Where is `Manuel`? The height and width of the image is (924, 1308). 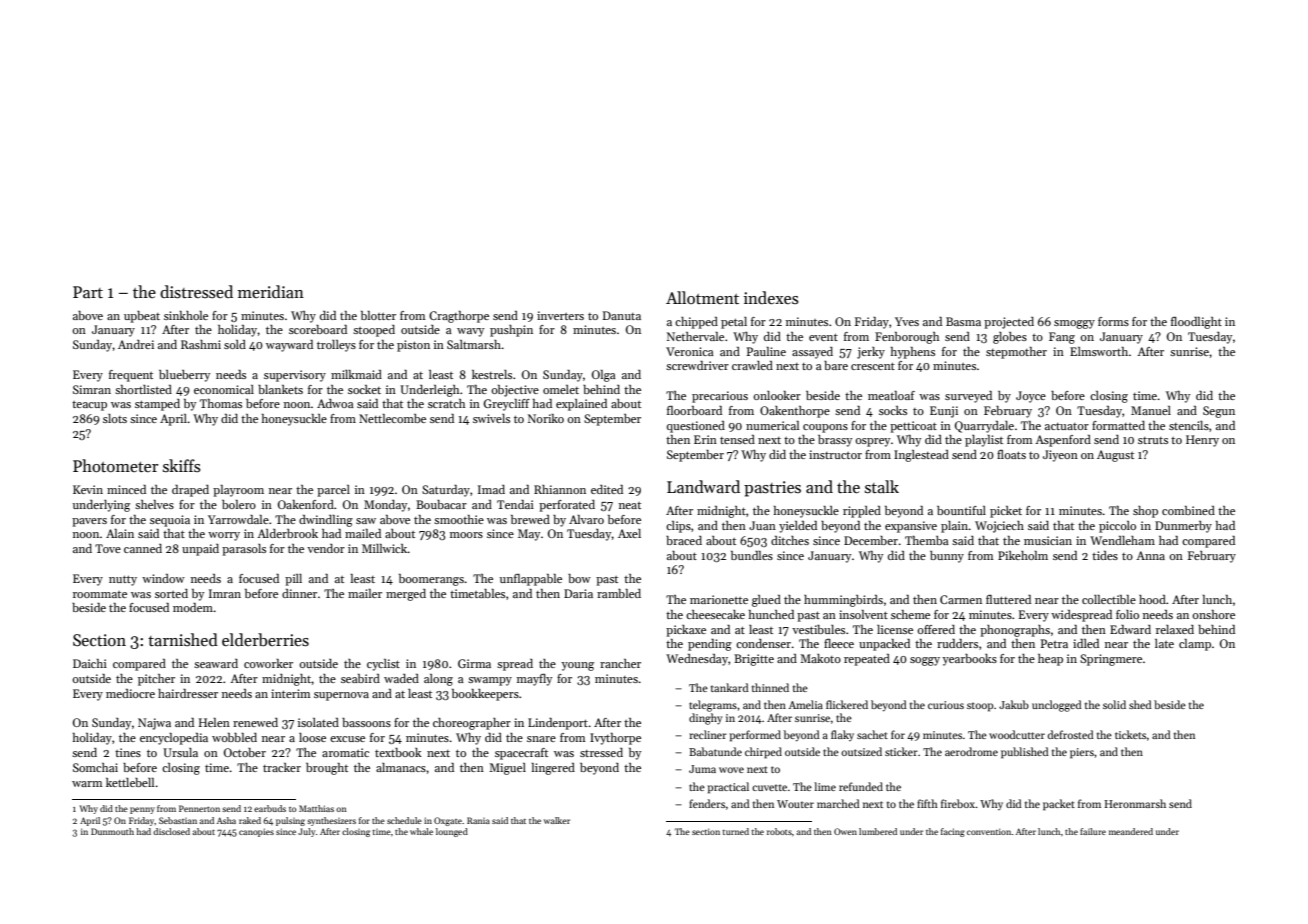
Manuel is located at coordinates (1151, 410).
